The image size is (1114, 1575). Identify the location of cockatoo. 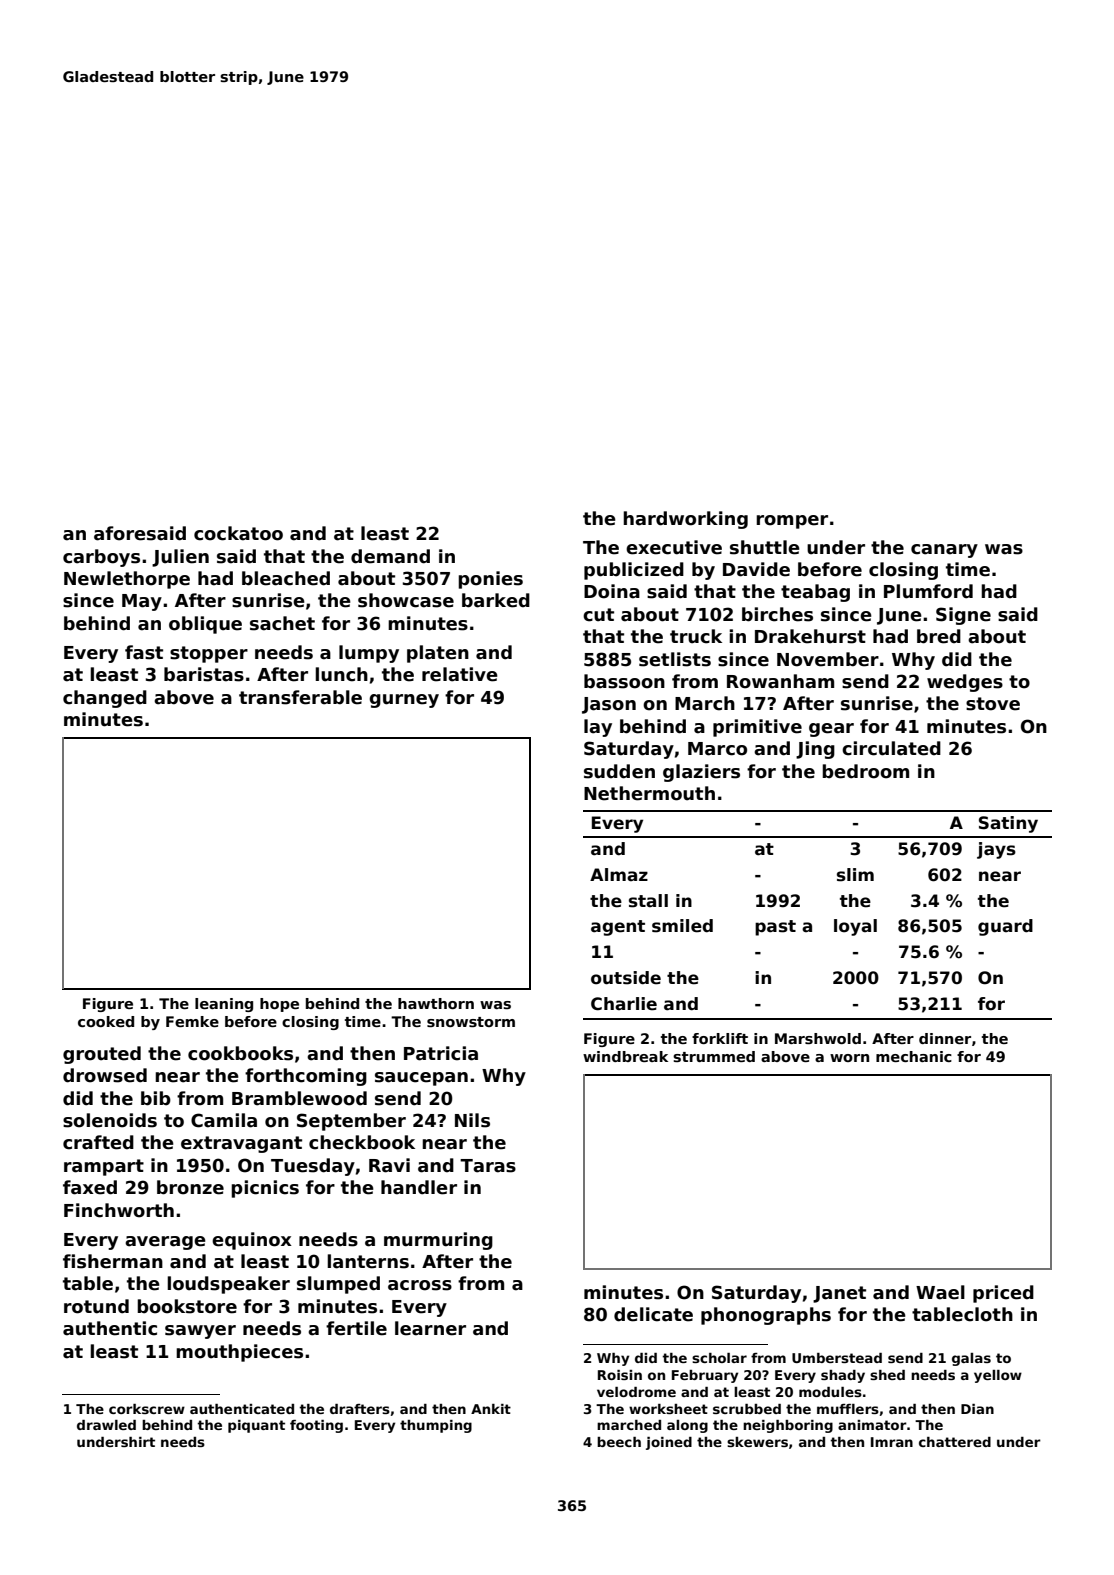
(238, 533).
